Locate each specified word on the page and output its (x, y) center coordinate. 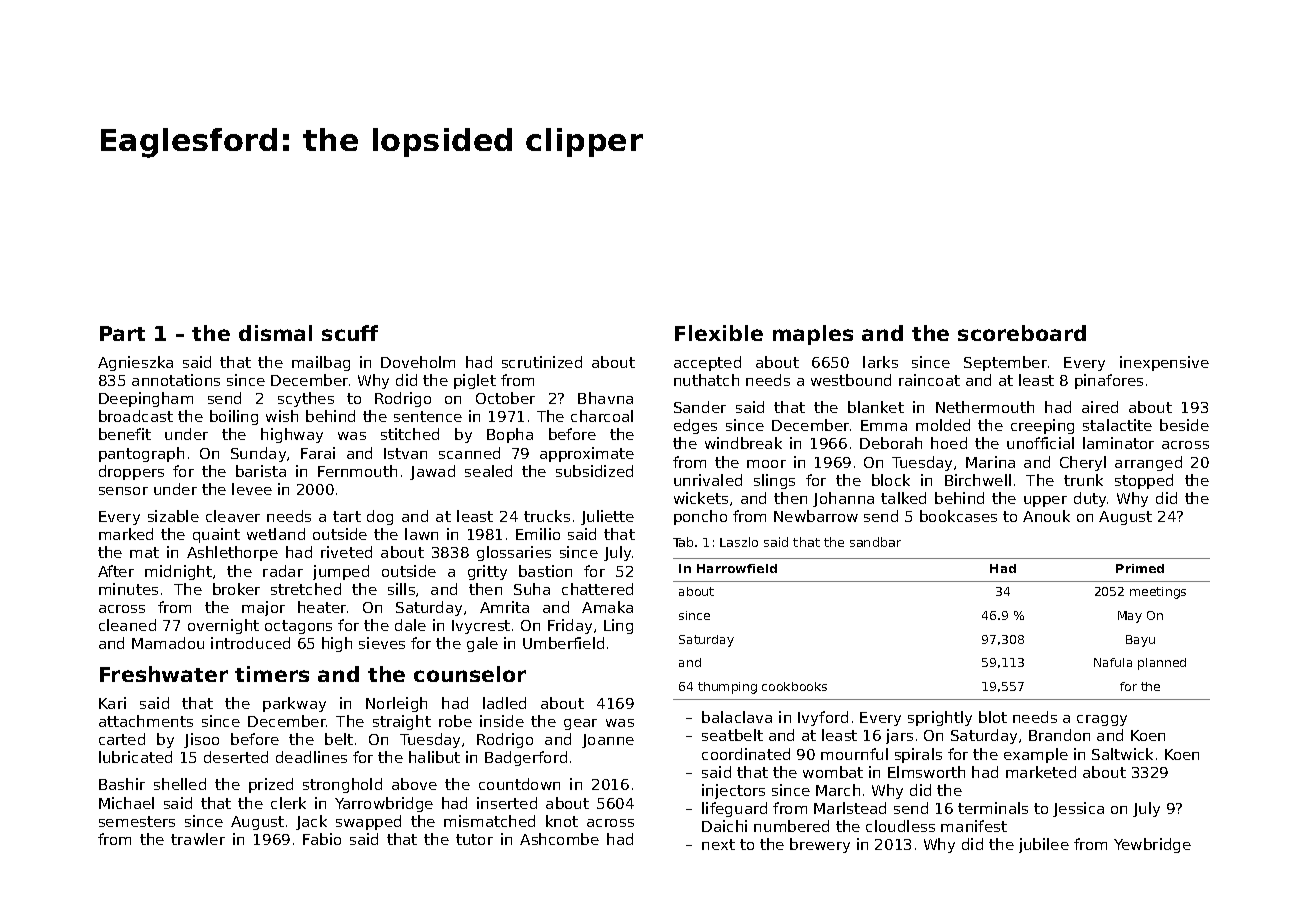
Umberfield (563, 643)
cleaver (233, 516)
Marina (990, 462)
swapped (368, 822)
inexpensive (1164, 363)
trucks (547, 516)
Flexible (719, 333)
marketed (1041, 772)
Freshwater (164, 674)
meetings (1158, 593)
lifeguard (734, 809)
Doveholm (418, 362)
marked (126, 534)
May (1130, 617)
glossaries (514, 553)
